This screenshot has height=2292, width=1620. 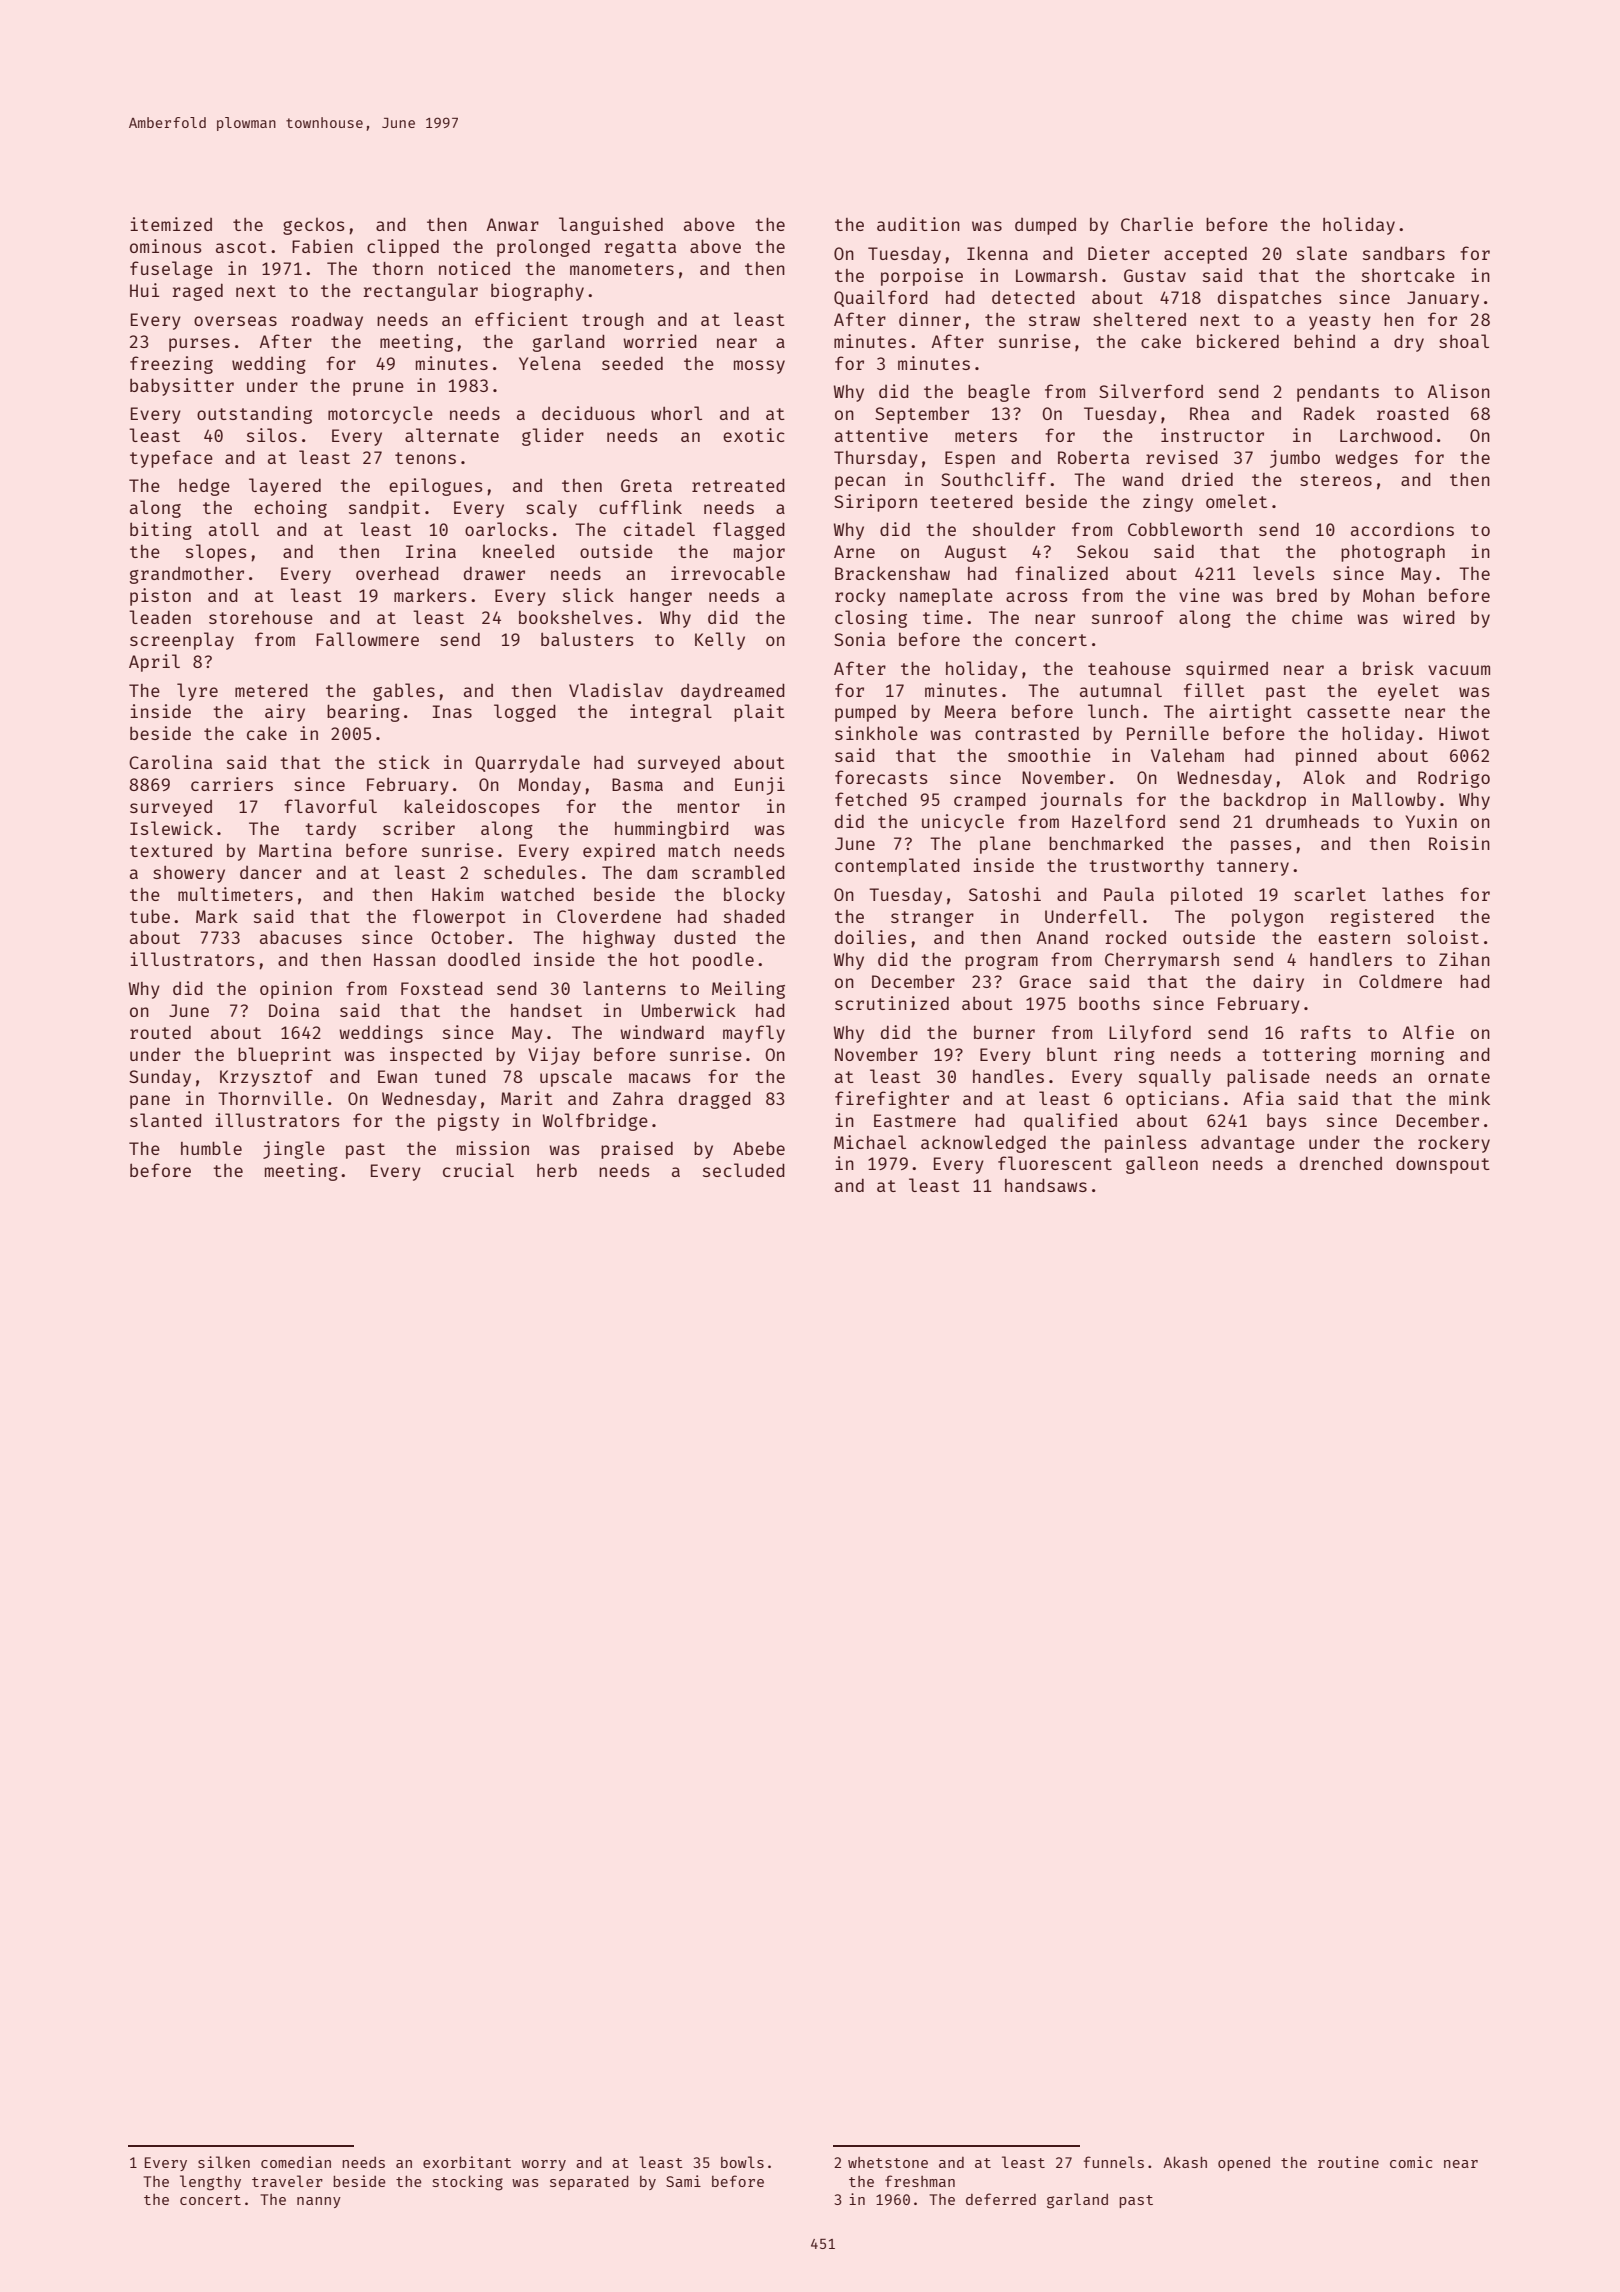 What do you see at coordinates (881, 777) in the screenshot?
I see `forecasts` at bounding box center [881, 777].
